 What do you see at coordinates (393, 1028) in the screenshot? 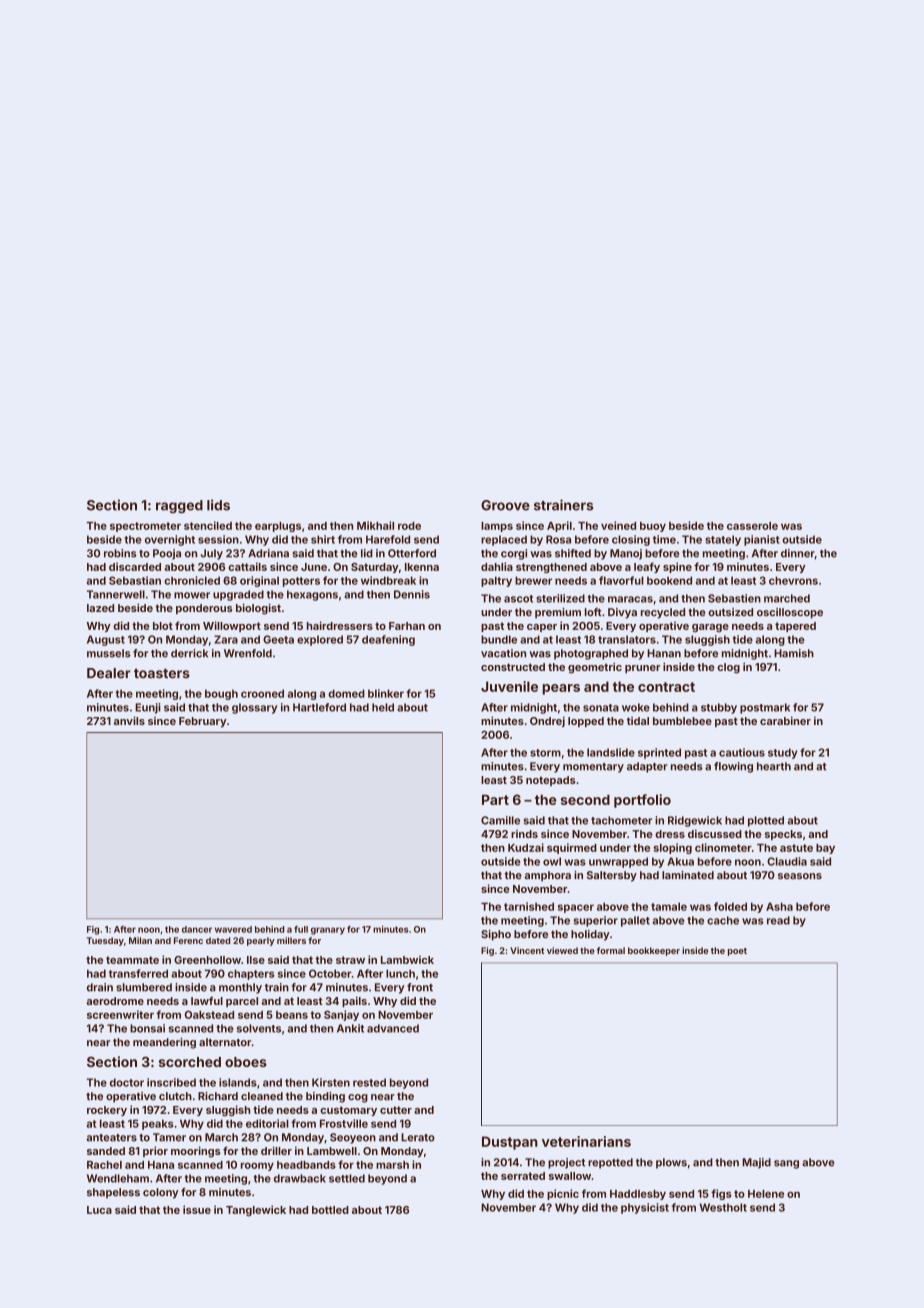
I see `advanced` at bounding box center [393, 1028].
